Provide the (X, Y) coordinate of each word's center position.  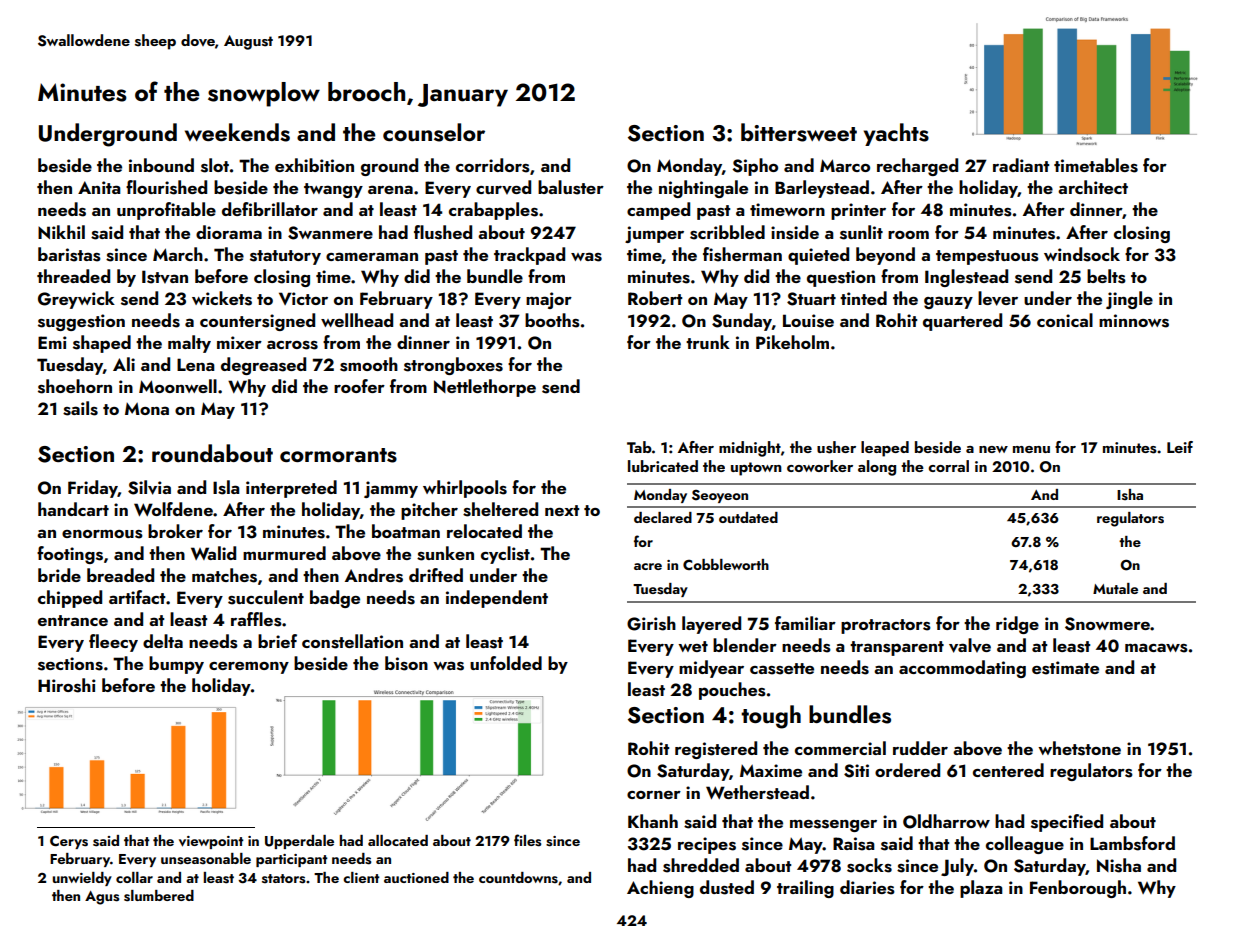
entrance (73, 620)
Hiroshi (67, 685)
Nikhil (61, 232)
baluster (571, 187)
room (908, 235)
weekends (237, 132)
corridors (493, 165)
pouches (732, 691)
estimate (1065, 668)
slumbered (159, 896)
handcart (73, 509)
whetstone (1079, 748)
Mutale (1115, 588)
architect (1093, 187)
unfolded (506, 663)
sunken (445, 553)
